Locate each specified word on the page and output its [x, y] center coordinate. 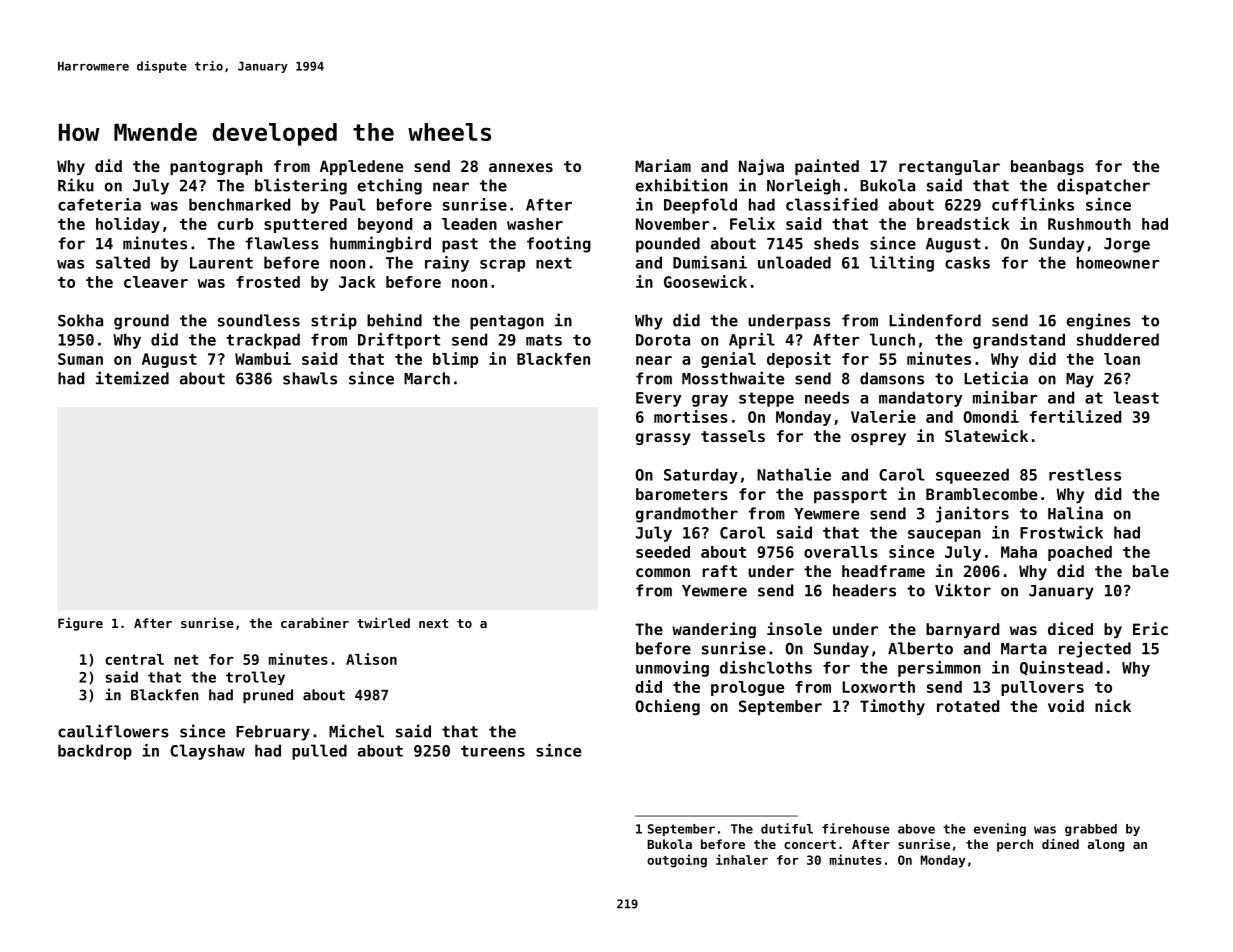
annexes [521, 167]
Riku [76, 185]
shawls [310, 378]
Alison [371, 659]
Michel [356, 731]
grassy [663, 439]
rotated [968, 706]
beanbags [1047, 167]
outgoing [677, 861]
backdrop [95, 752]
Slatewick [986, 435]
